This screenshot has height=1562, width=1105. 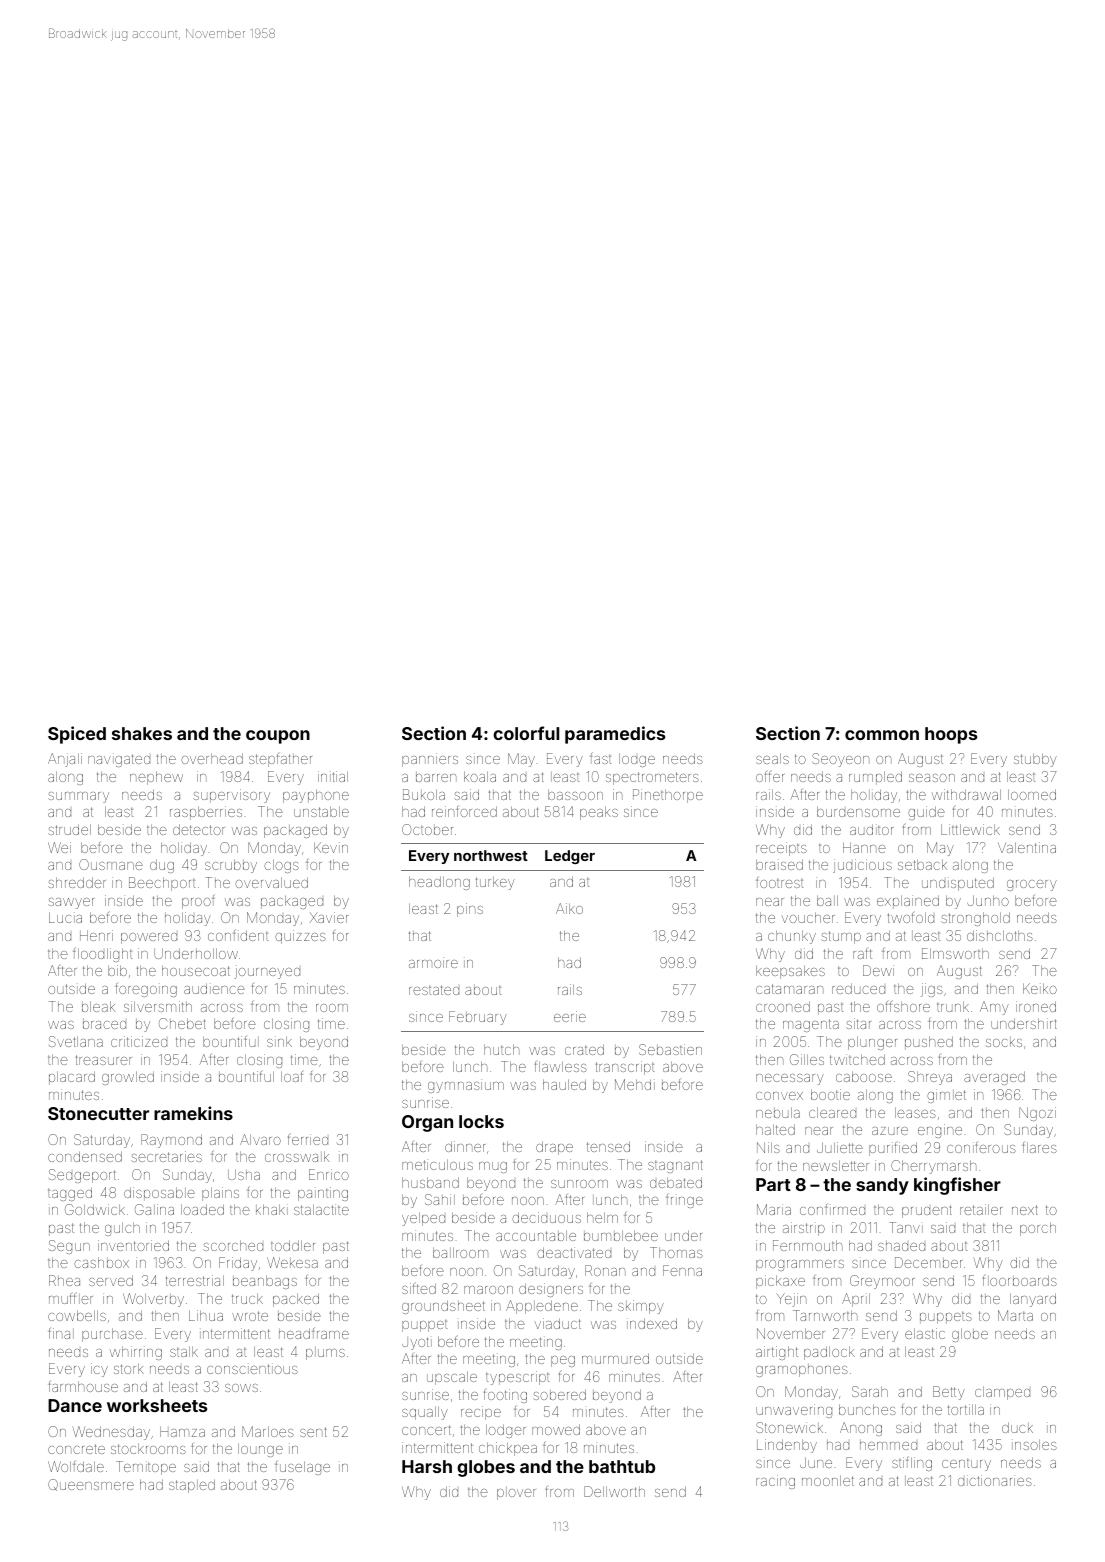 I want to click on fast, so click(x=600, y=758).
